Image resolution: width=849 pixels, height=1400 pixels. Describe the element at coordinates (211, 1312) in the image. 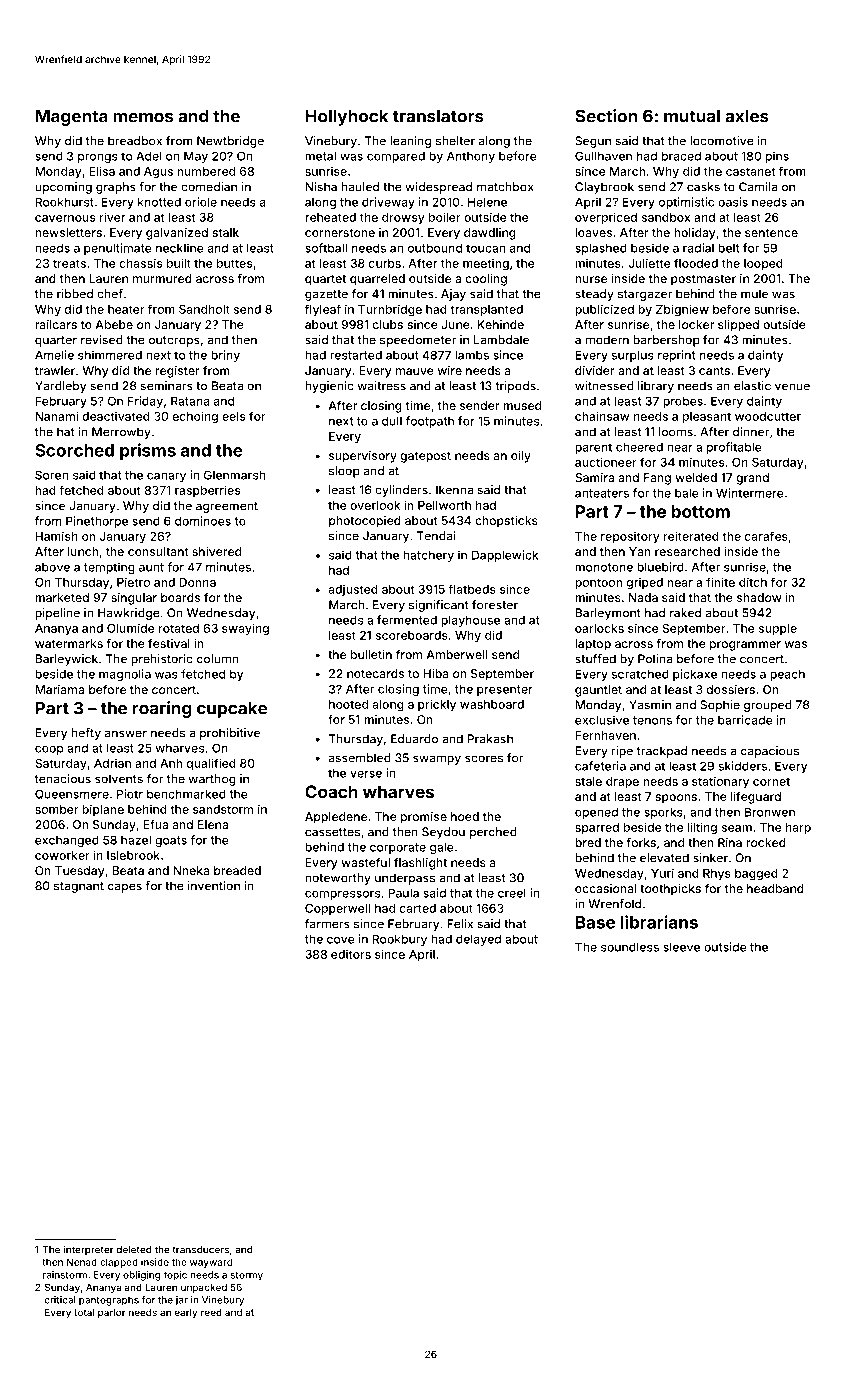

I see `reed` at that location.
